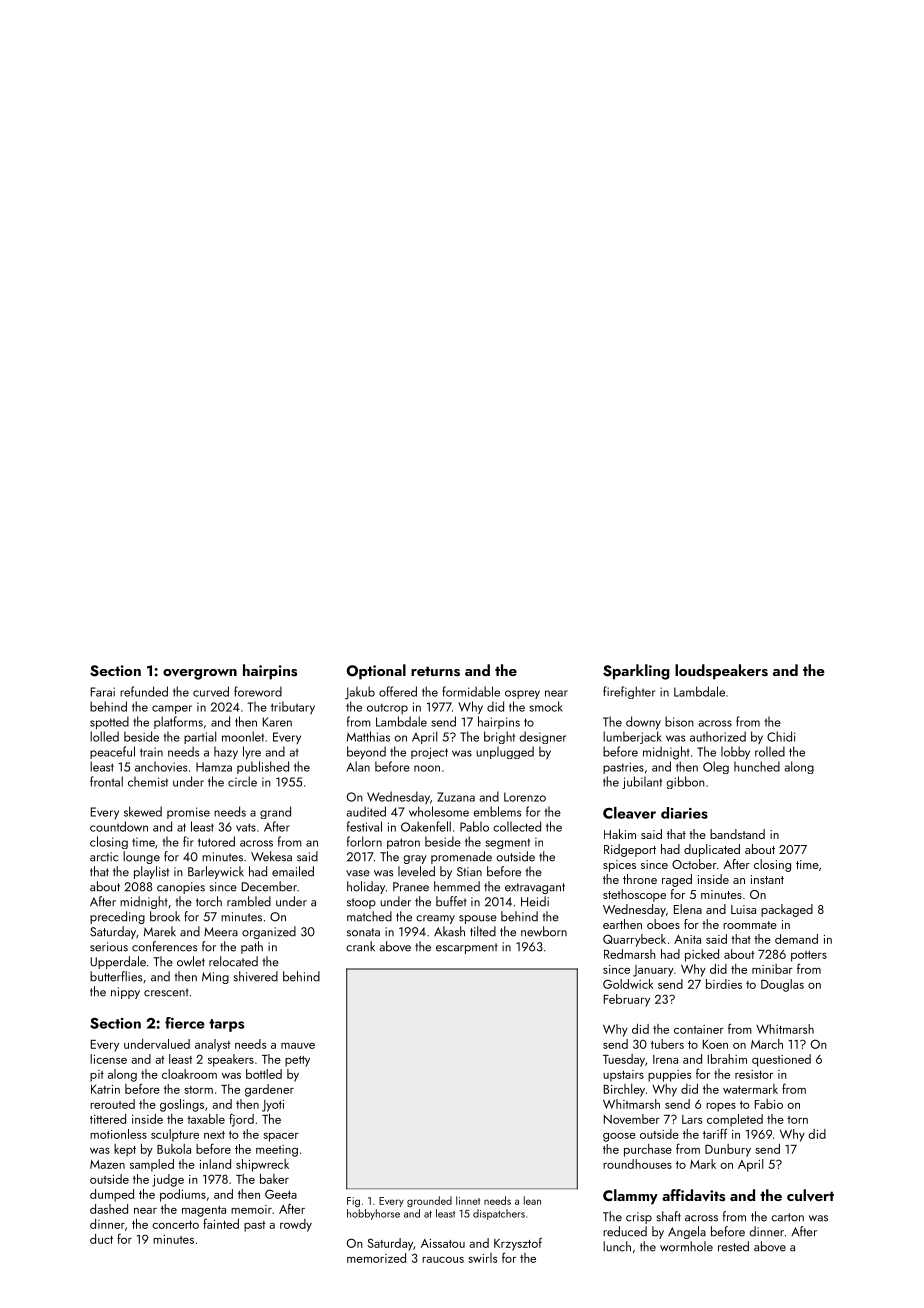 The width and height of the screenshot is (924, 1308). I want to click on duct, so click(101, 1239).
